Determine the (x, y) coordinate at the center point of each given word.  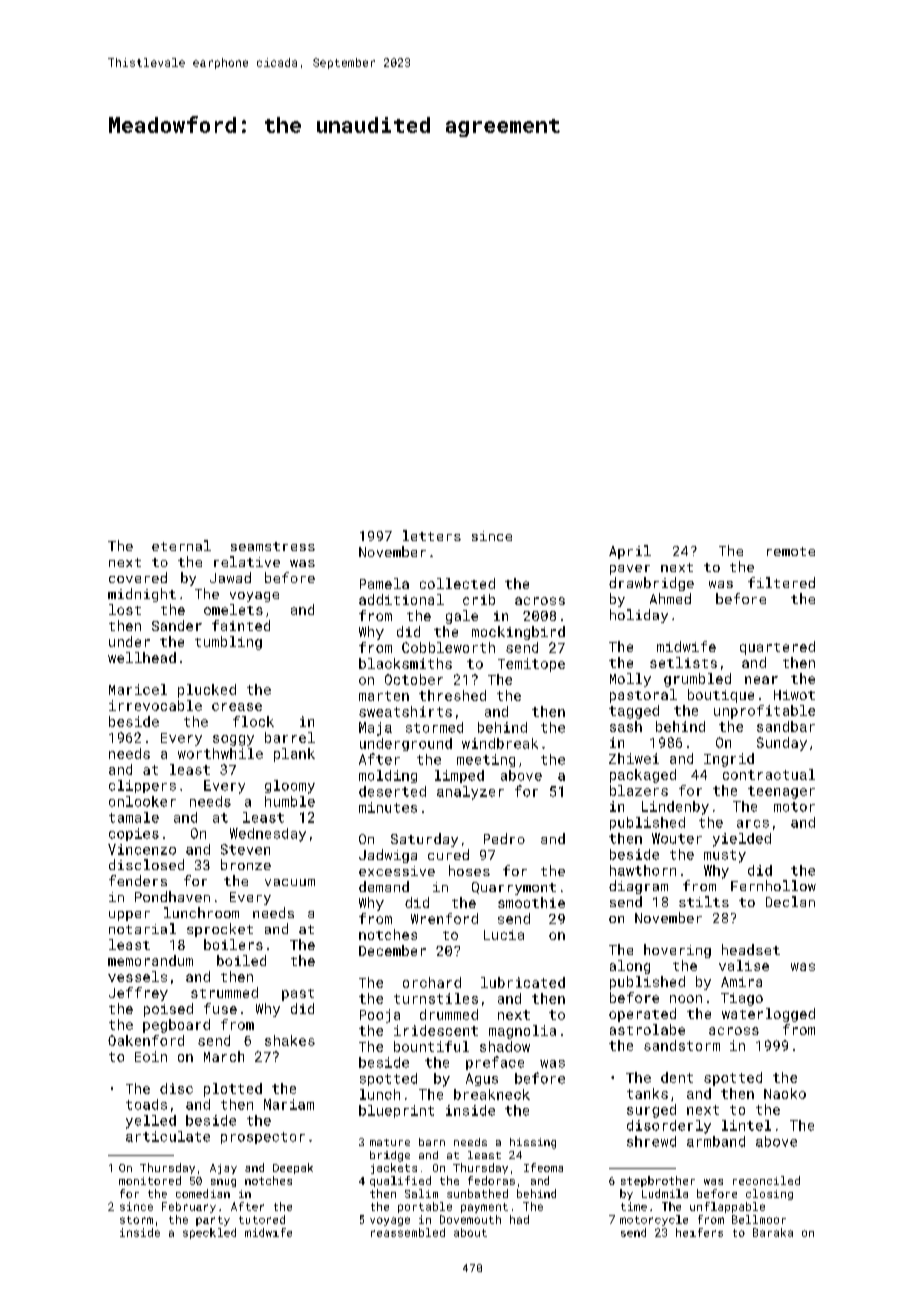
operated (642, 1015)
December (392, 950)
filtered (781, 582)
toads (146, 1104)
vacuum (290, 882)
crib (479, 599)
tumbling (228, 643)
